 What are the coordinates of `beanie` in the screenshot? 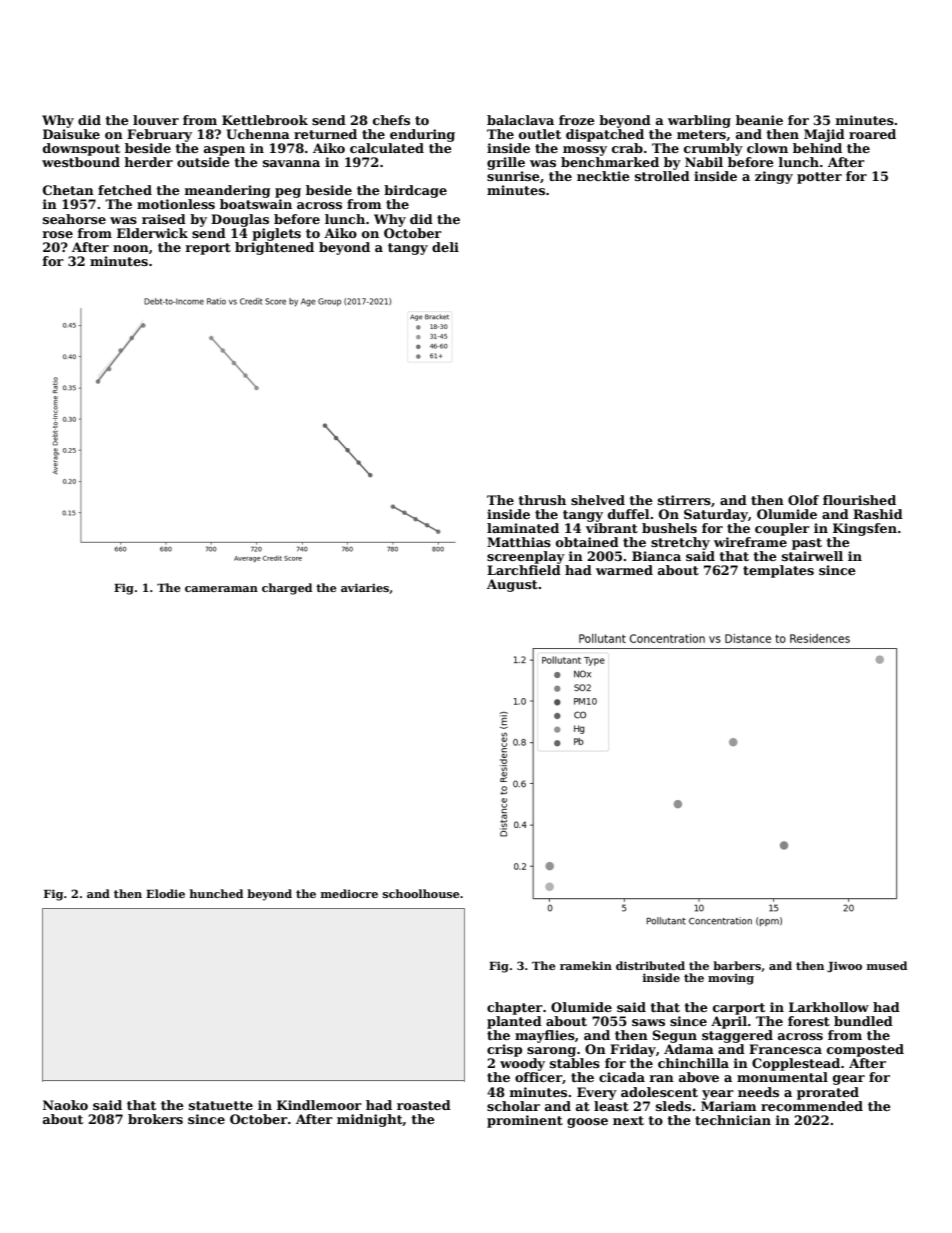 It's located at (759, 120).
